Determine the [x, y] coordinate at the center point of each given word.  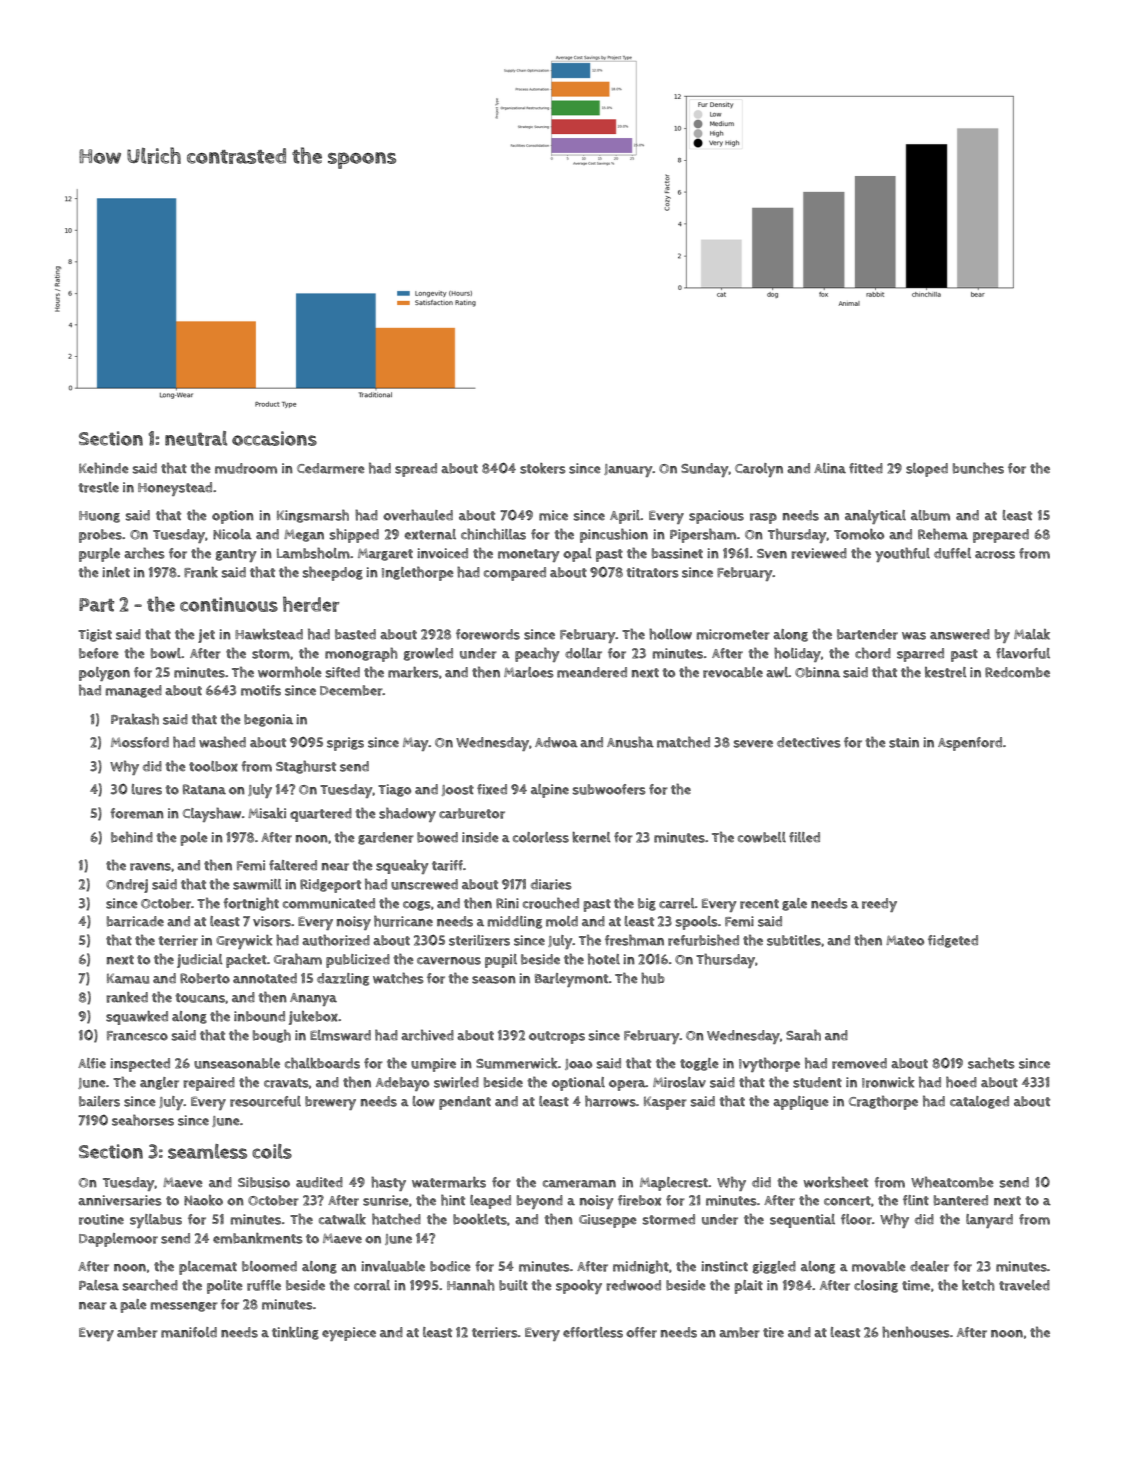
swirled [456, 1082]
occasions [274, 438]
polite [225, 1287]
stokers [543, 468]
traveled [1024, 1285]
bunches [978, 468]
